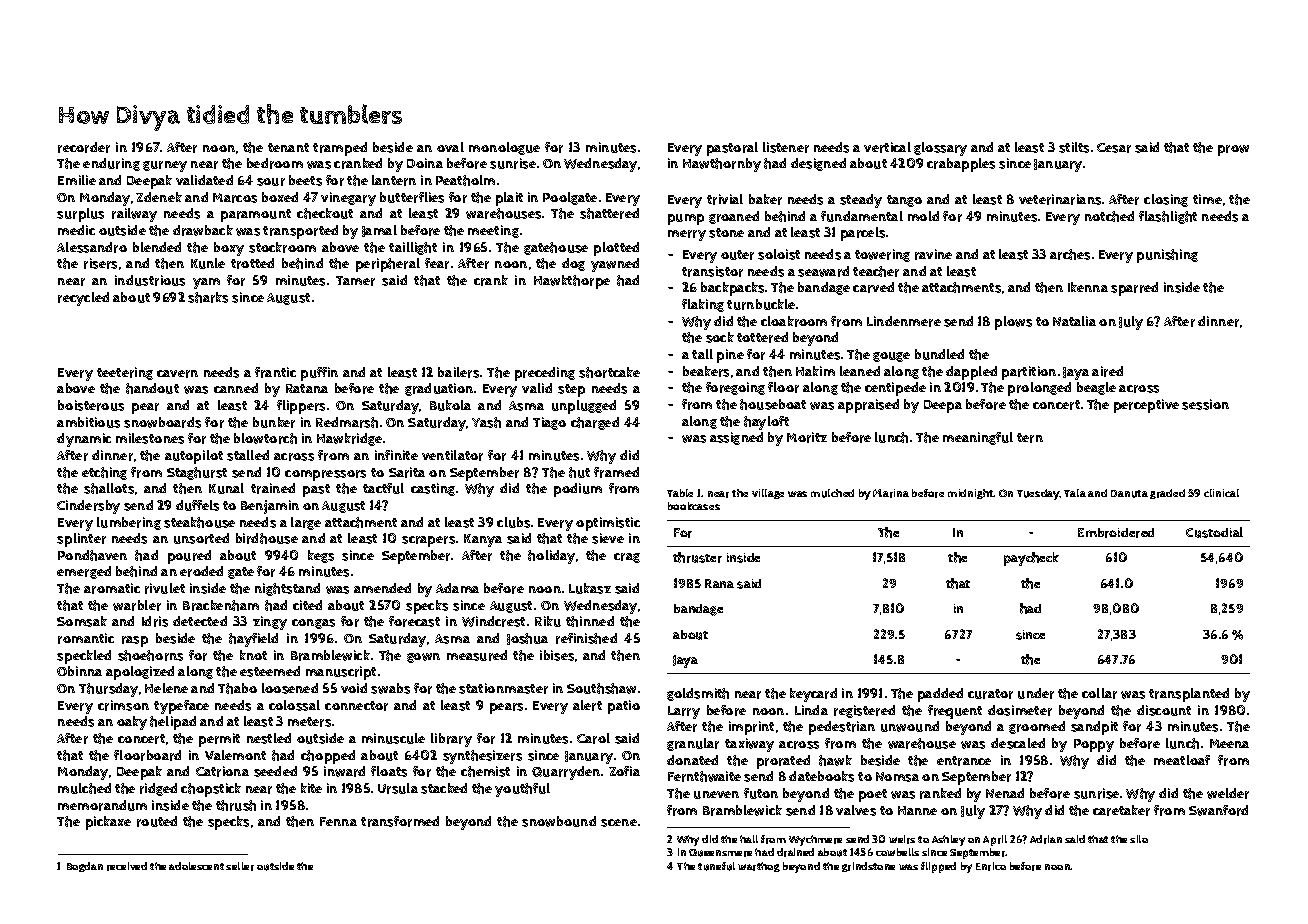 The height and width of the document is (924, 1308). I want to click on Carol, so click(593, 738).
